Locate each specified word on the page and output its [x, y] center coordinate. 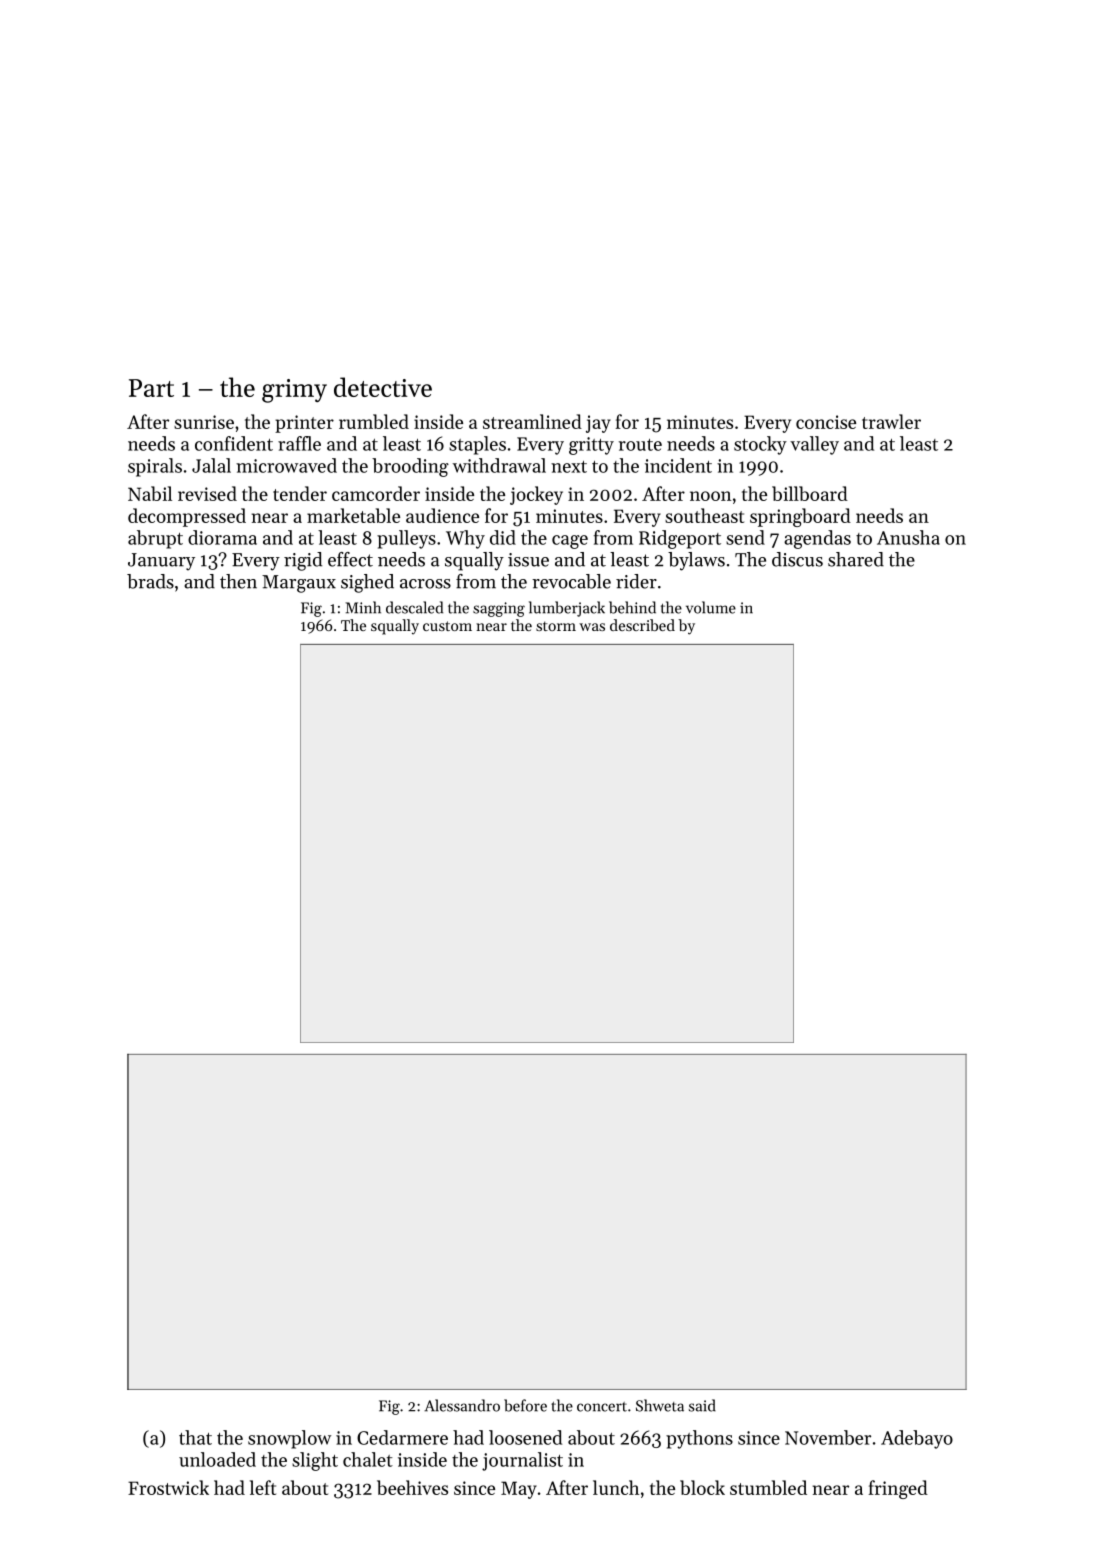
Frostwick [168, 1487]
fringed [898, 1489]
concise [826, 422]
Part [151, 388]
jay [598, 424]
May [519, 1490]
